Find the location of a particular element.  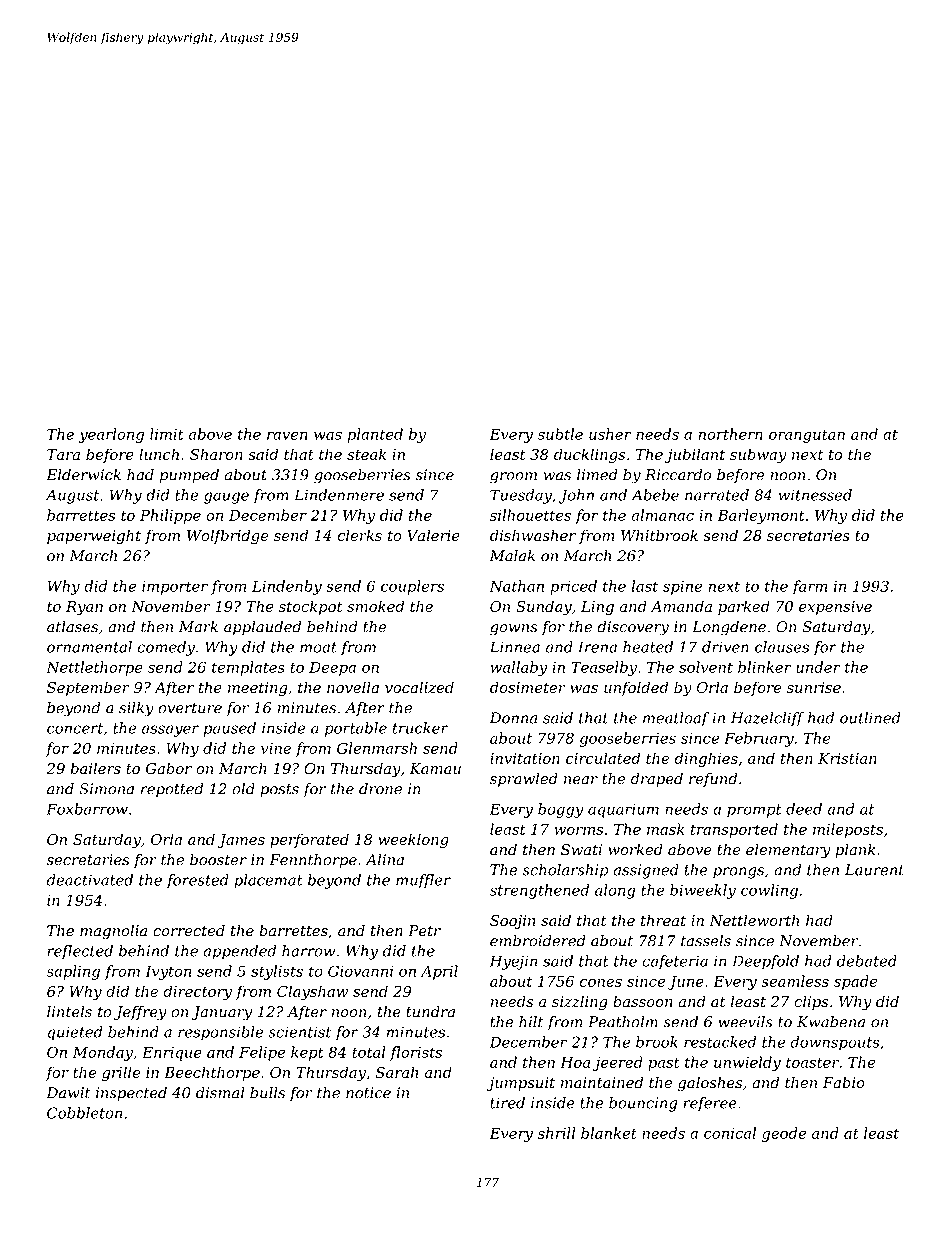

perforated is located at coordinates (309, 840).
